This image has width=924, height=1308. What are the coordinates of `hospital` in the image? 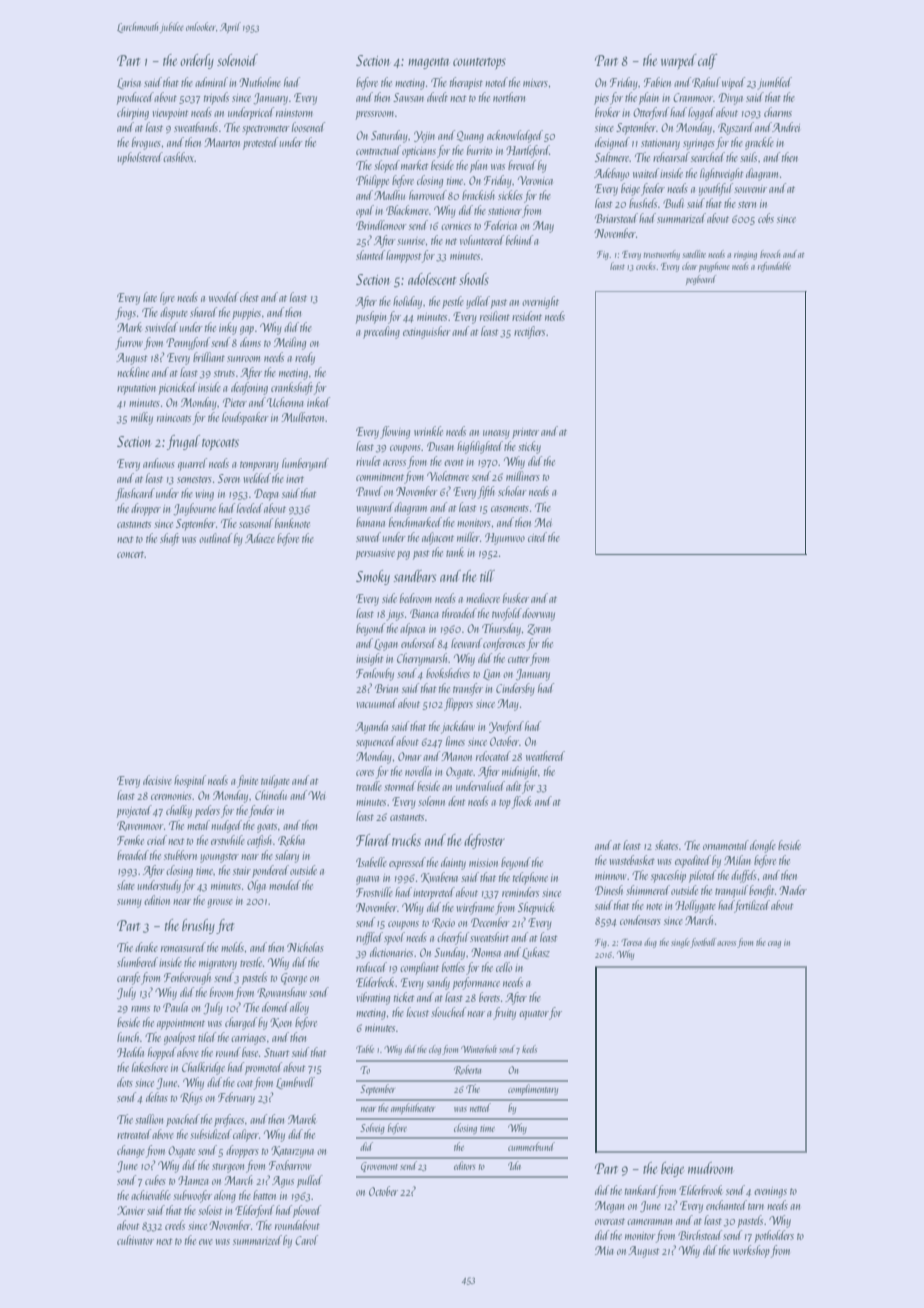 It's located at (190, 781).
